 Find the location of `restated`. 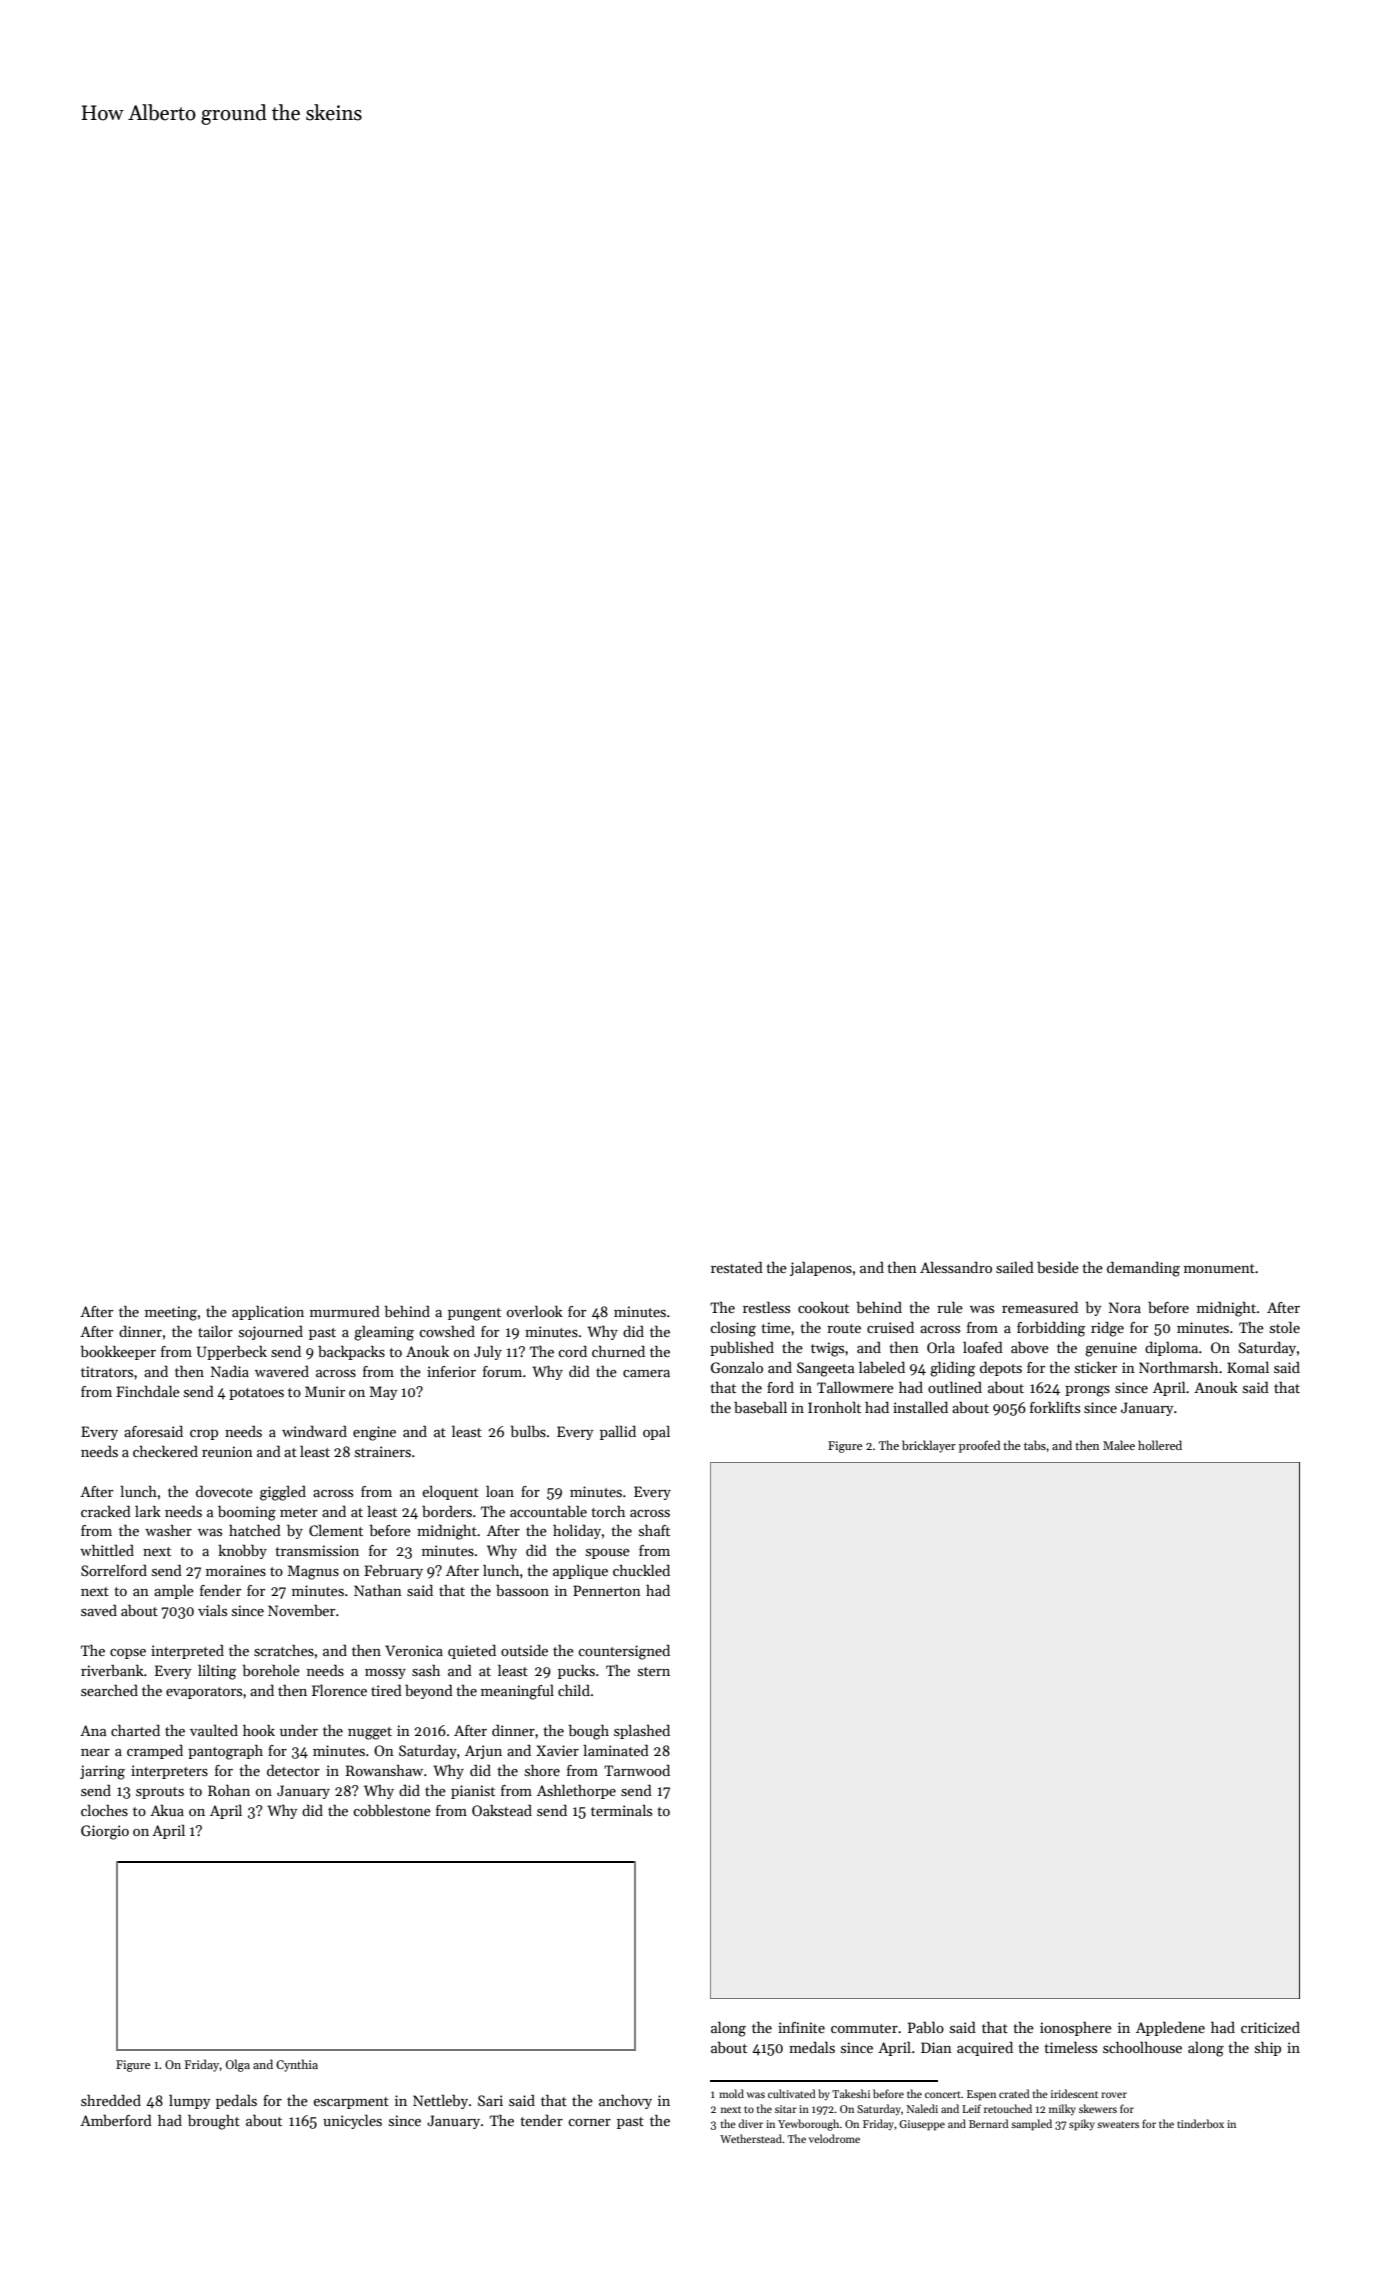

restated is located at coordinates (737, 1267).
